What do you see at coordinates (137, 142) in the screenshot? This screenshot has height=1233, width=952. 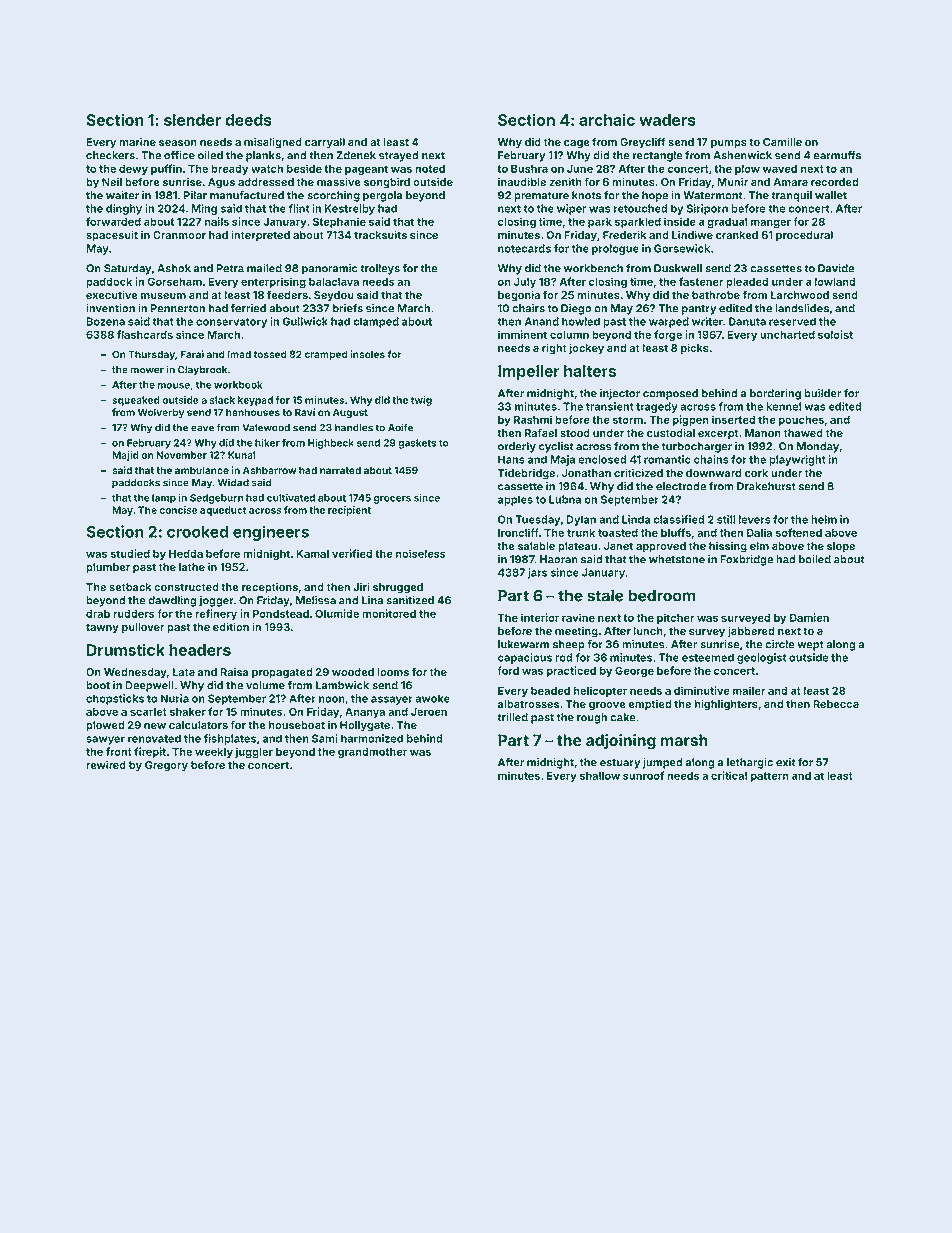 I see `marine` at bounding box center [137, 142].
